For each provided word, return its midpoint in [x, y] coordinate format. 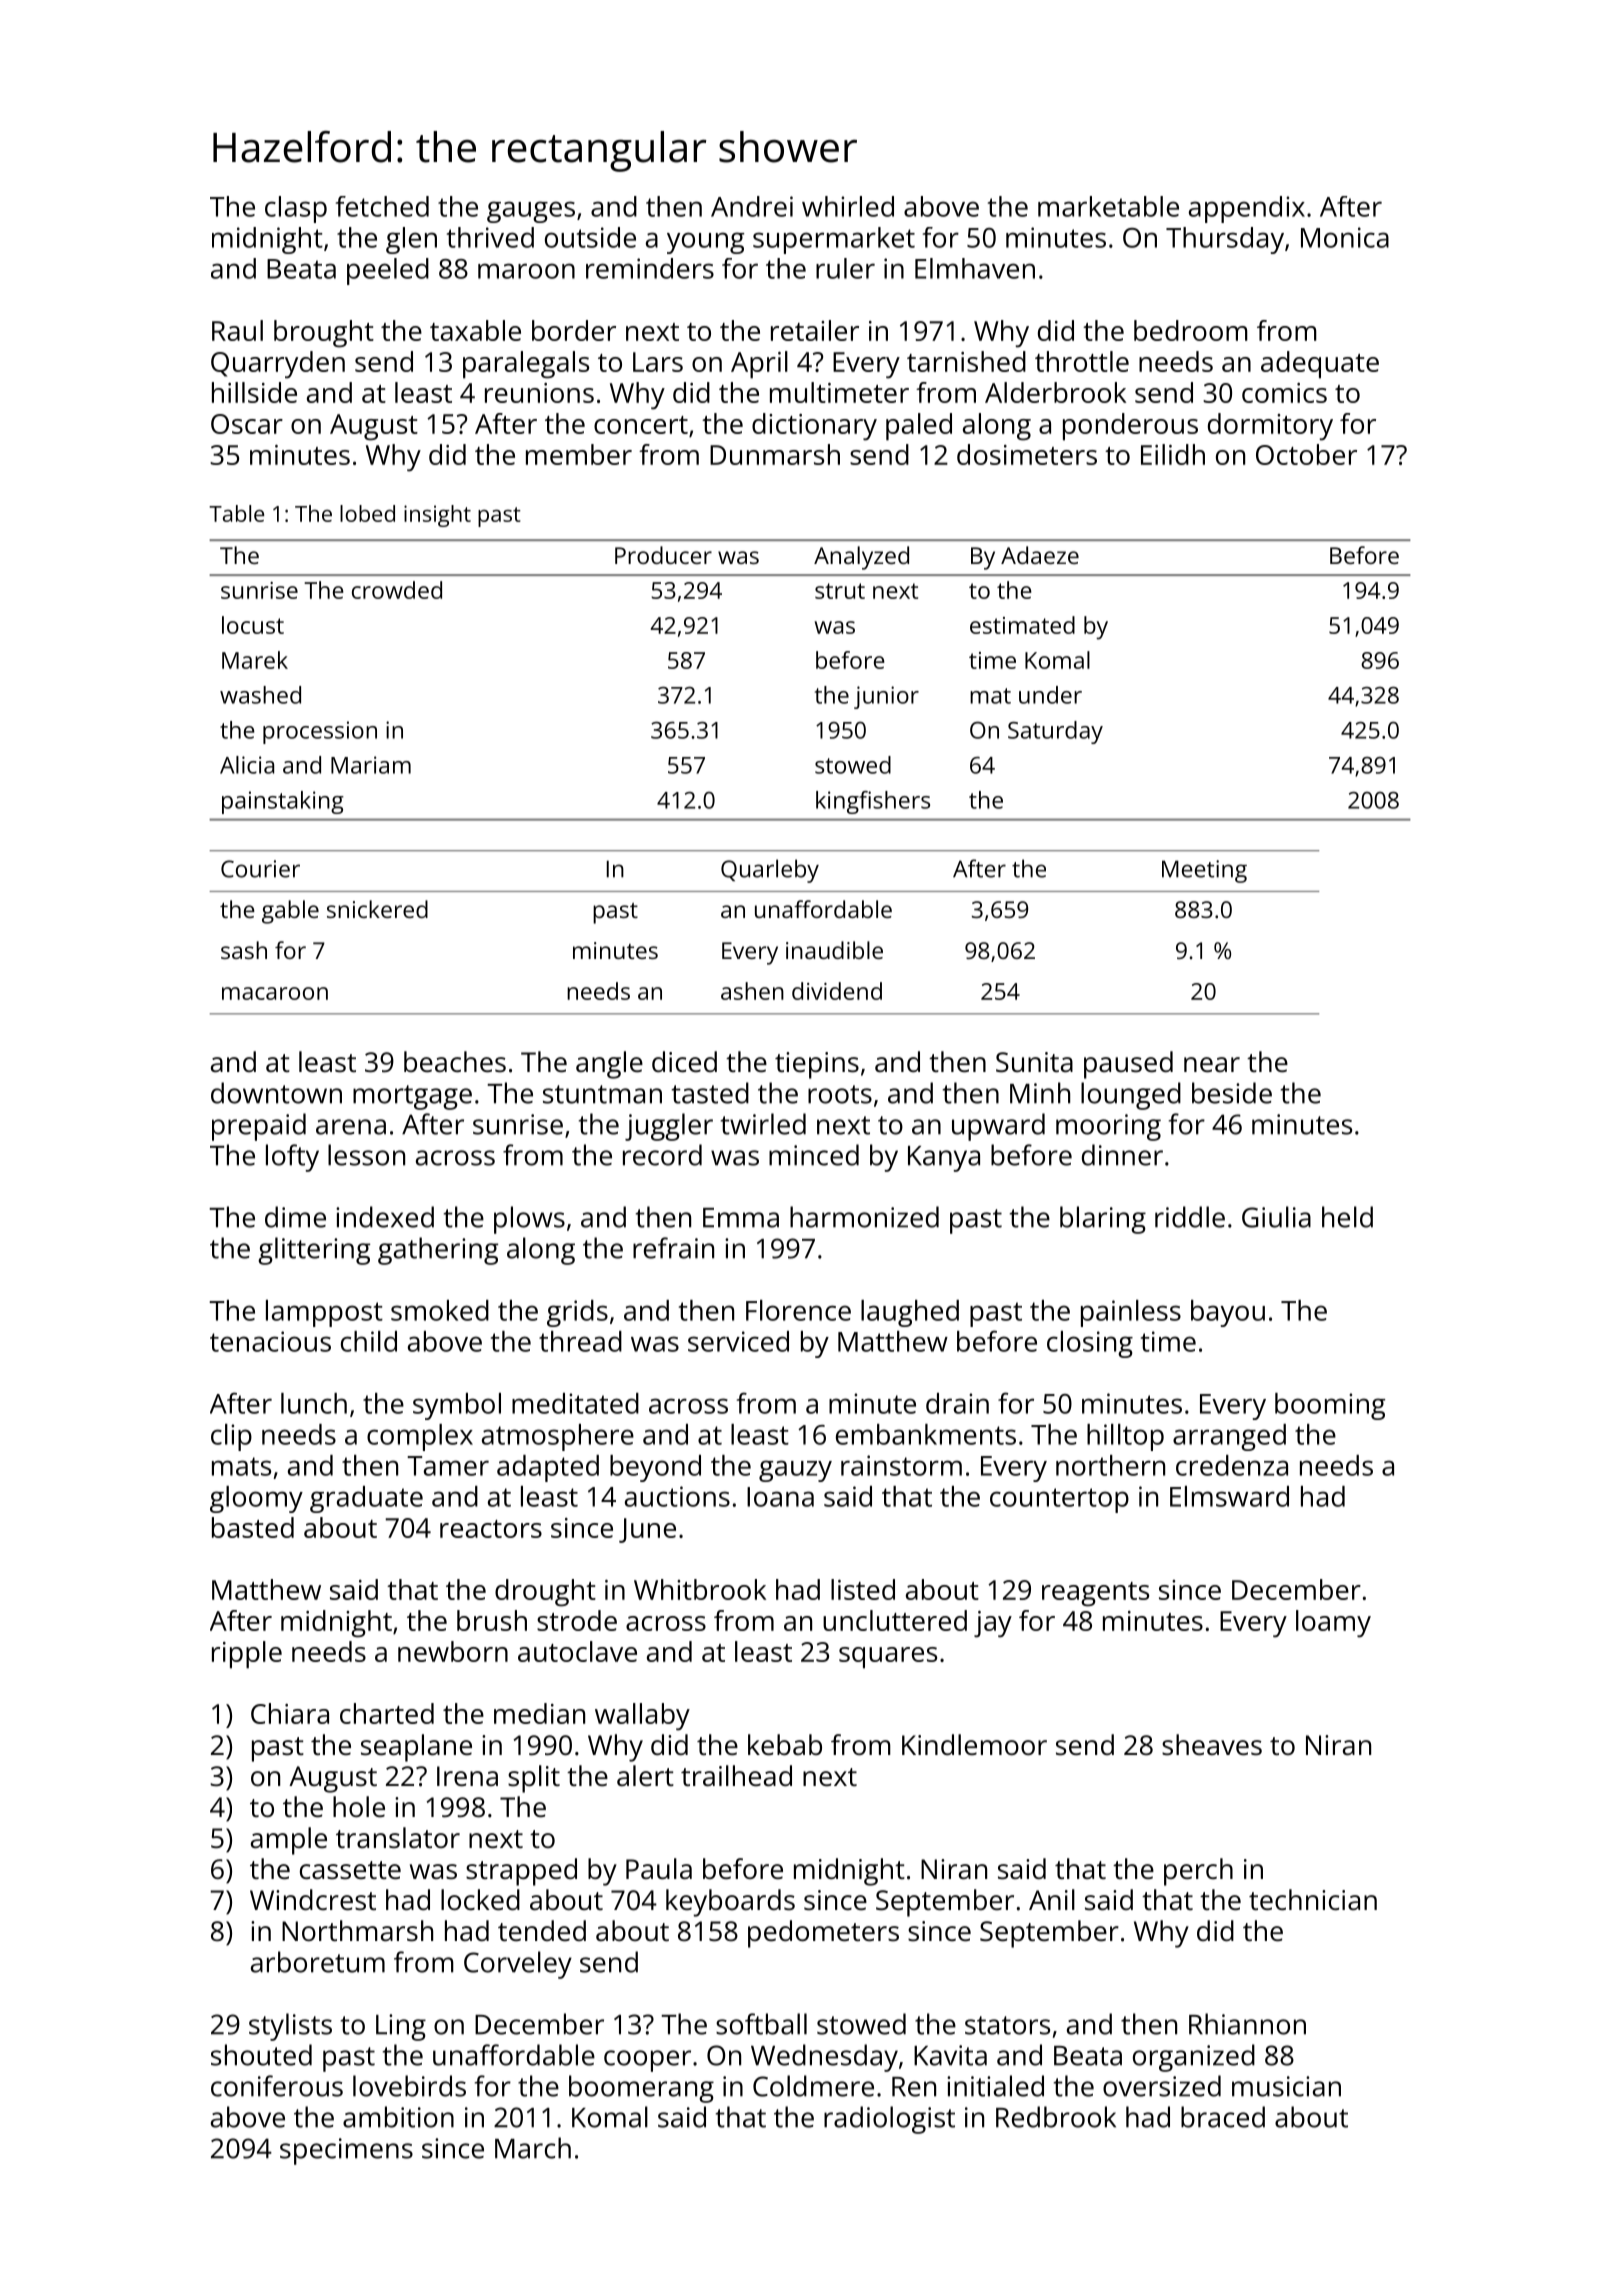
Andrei [752, 206]
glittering [314, 1251]
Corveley [518, 1965]
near [1212, 1065]
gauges [531, 212]
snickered [377, 909]
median [539, 1713]
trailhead [736, 1775]
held [1347, 1217]
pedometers [823, 1934]
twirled [763, 1124]
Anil [1052, 1899]
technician [1313, 1900]
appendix [1247, 209]
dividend [837, 991]
